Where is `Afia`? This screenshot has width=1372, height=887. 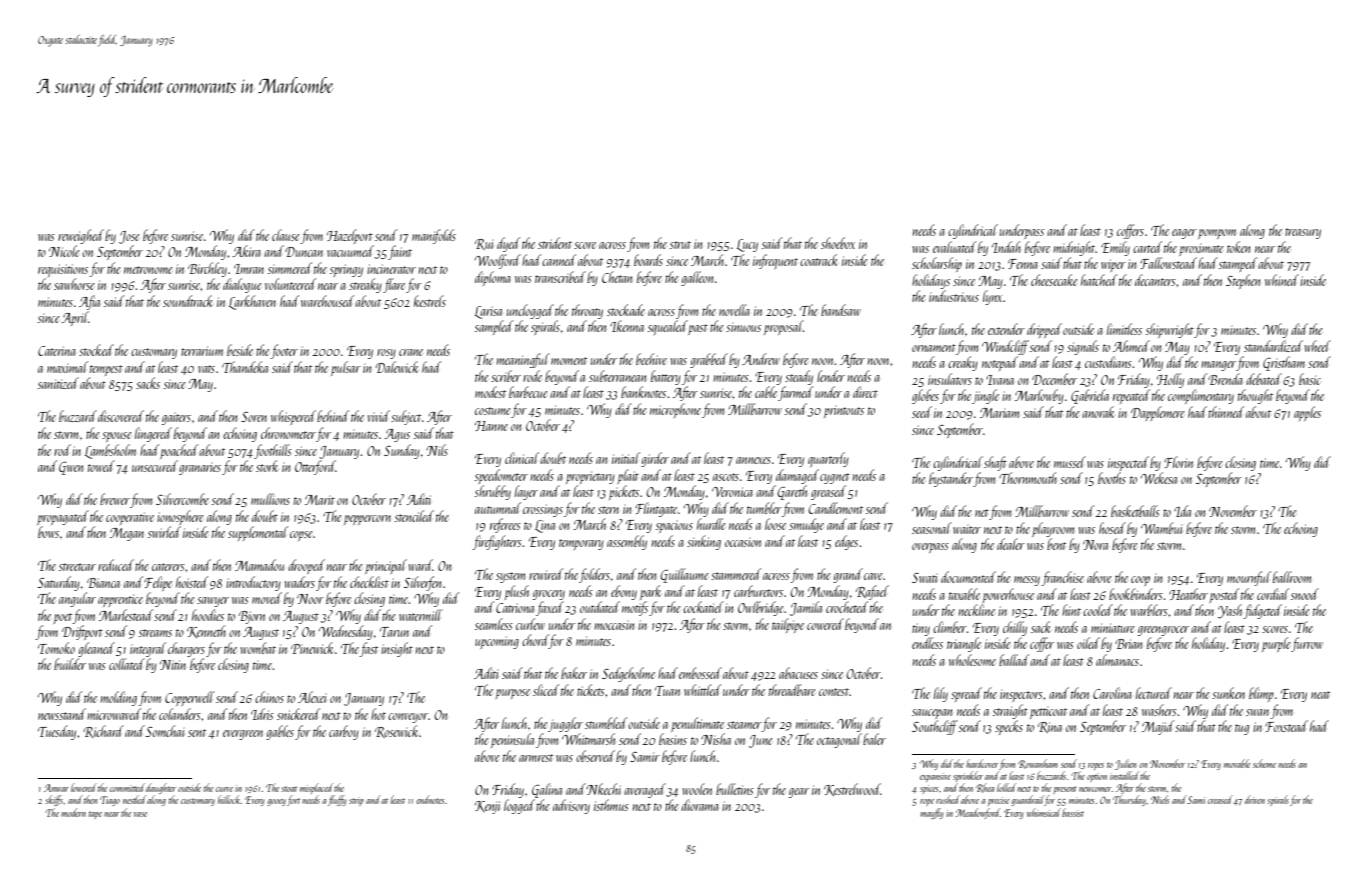
Afia is located at coordinates (89, 302).
